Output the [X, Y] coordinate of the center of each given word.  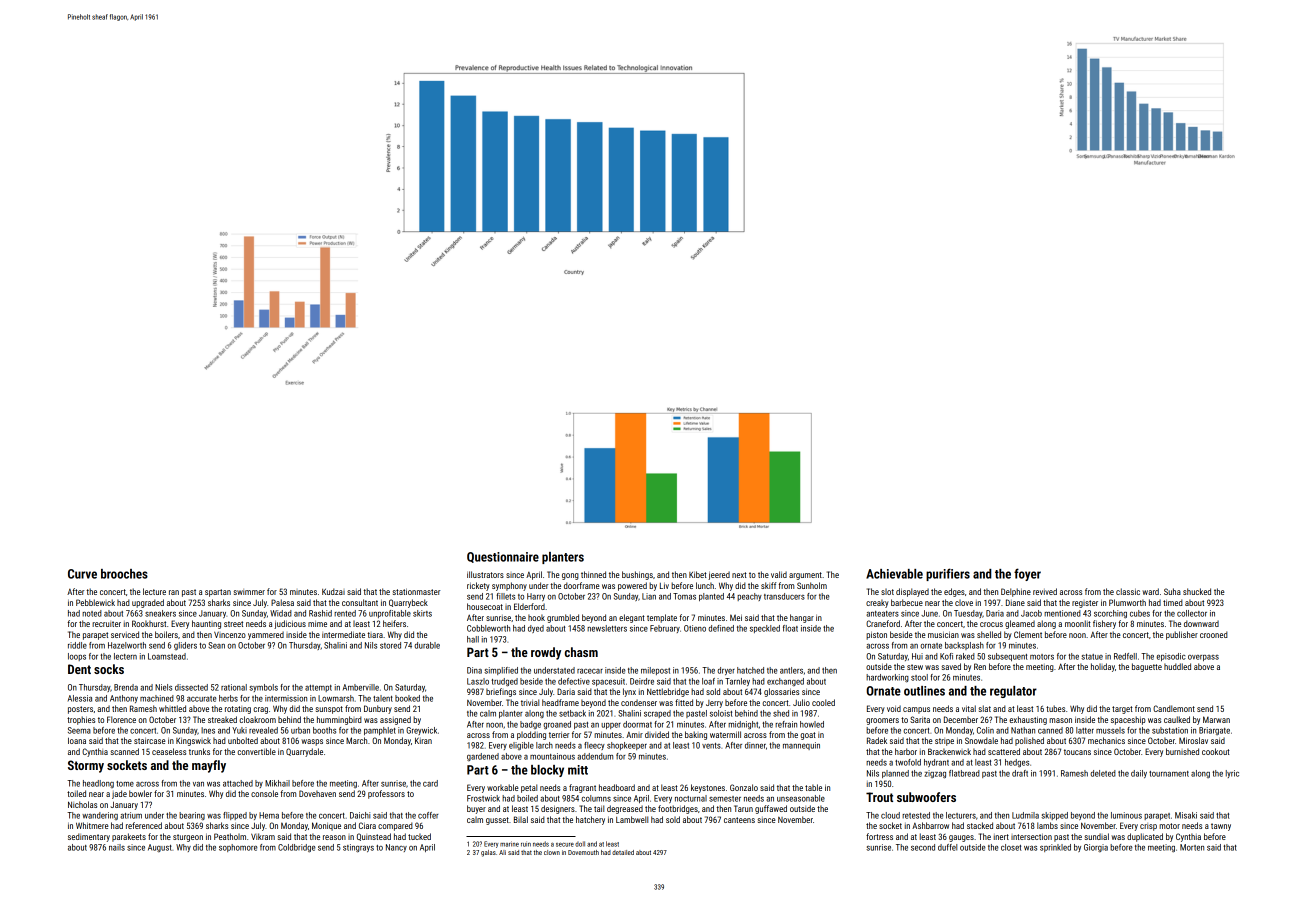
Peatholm [230, 836]
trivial [530, 702]
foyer [1027, 574]
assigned [395, 720]
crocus [991, 624]
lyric [1232, 774]
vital [969, 708]
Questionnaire [503, 557]
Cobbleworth [488, 628]
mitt [578, 770]
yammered [266, 635]
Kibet [698, 574]
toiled [76, 793]
